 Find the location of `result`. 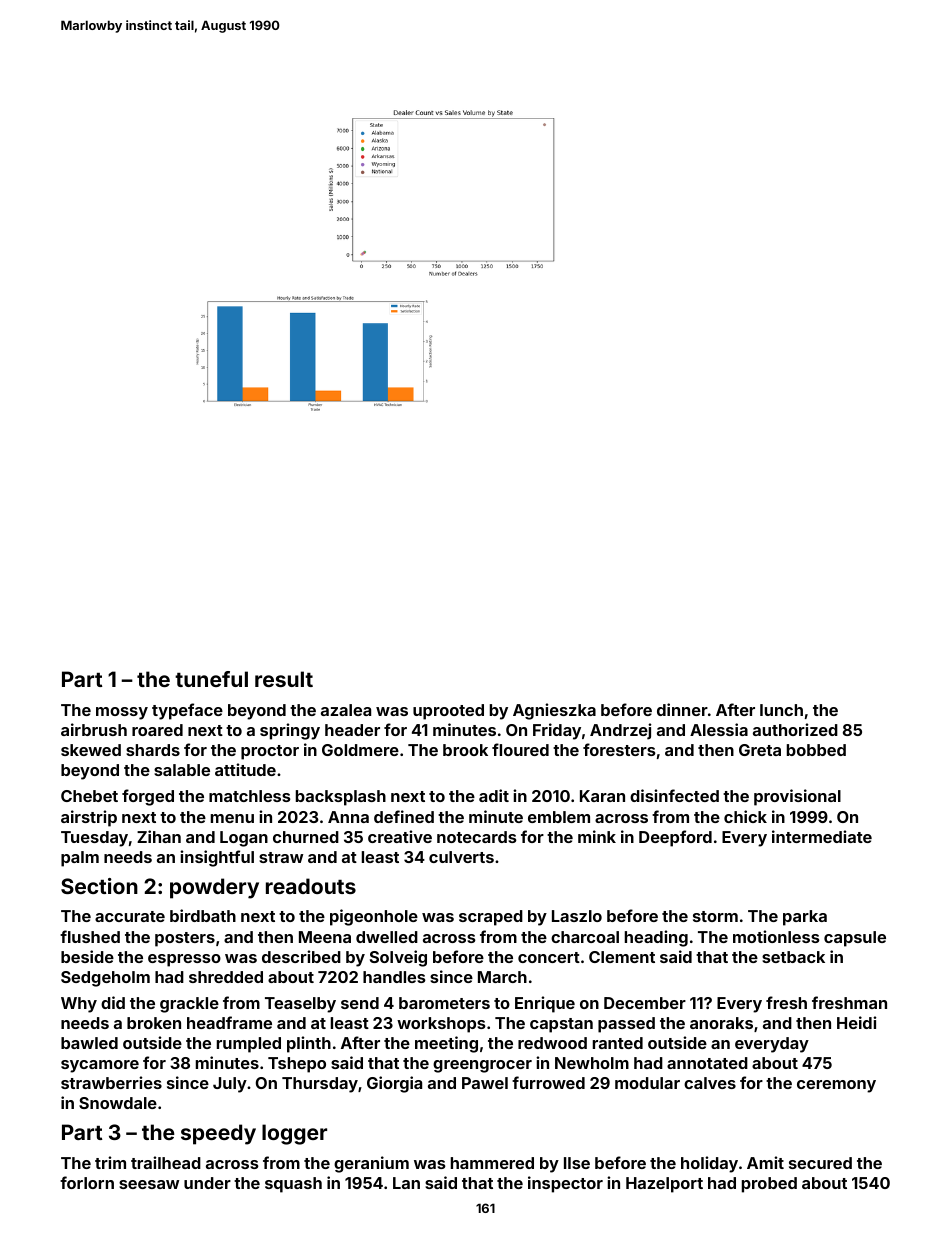

result is located at coordinates (284, 679).
